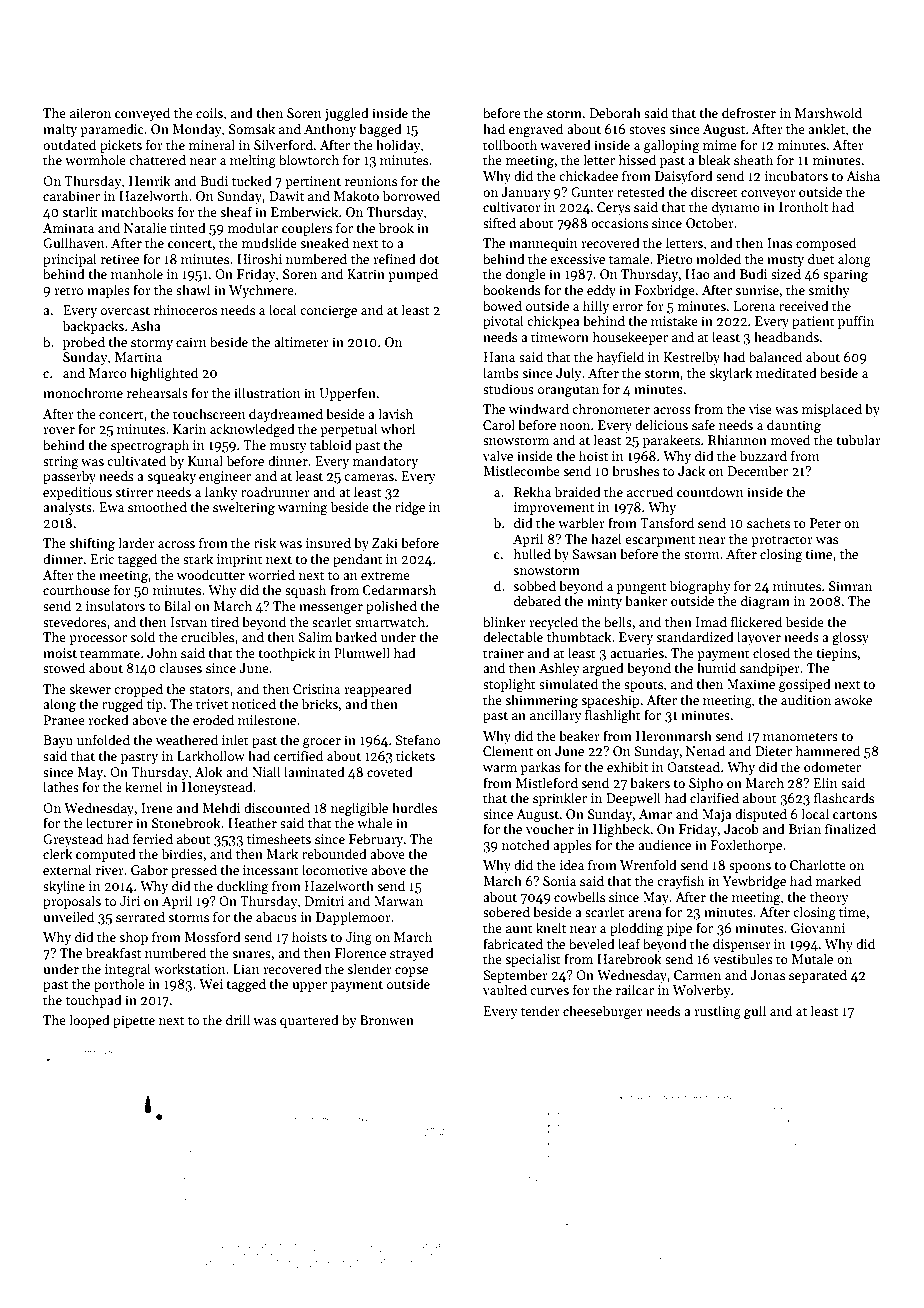  Describe the element at coordinates (134, 492) in the page. I see `stirrer` at that location.
